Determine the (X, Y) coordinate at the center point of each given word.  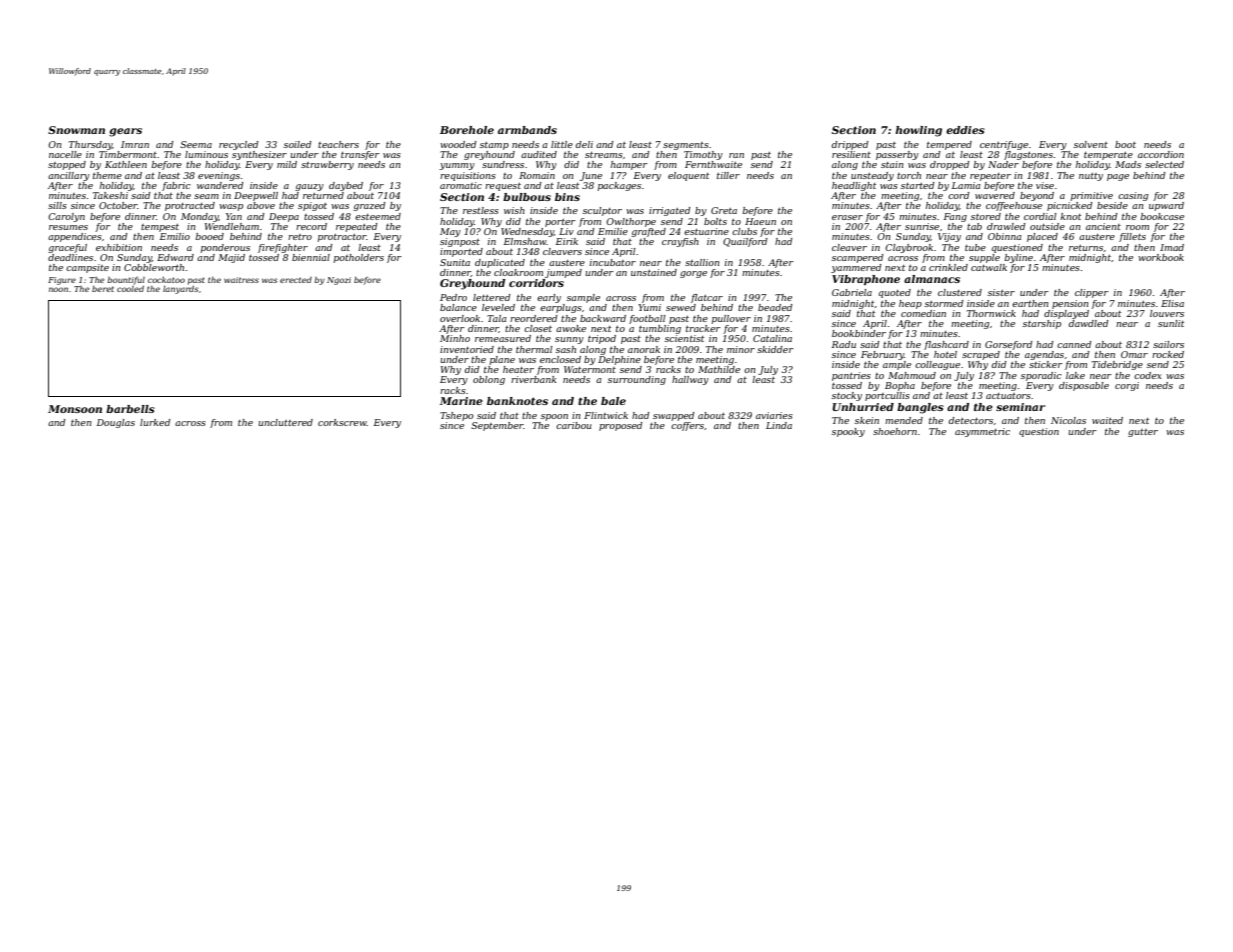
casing (1133, 196)
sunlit (1171, 323)
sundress (503, 164)
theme (107, 175)
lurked (155, 422)
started (918, 185)
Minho (455, 338)
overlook (460, 318)
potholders (359, 258)
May (450, 232)
